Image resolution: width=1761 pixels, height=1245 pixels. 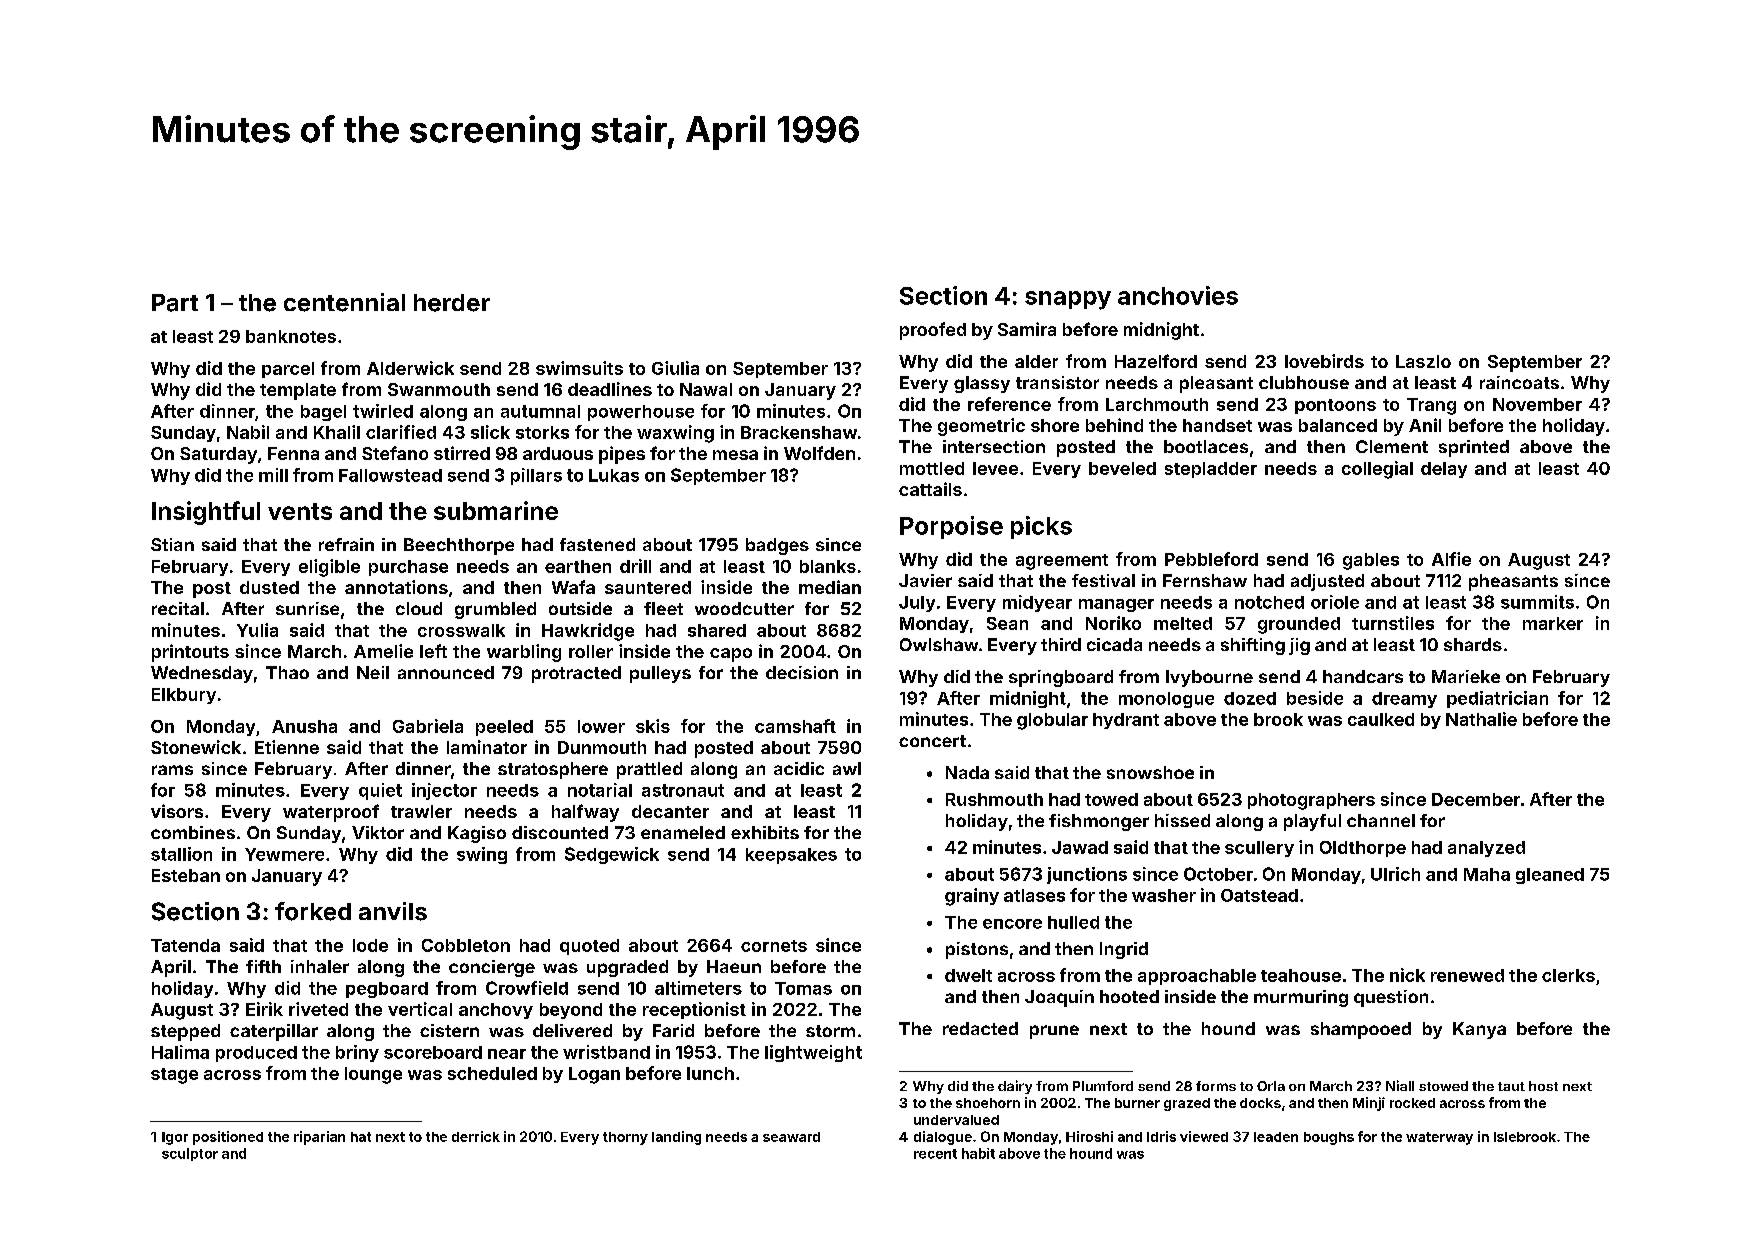 I want to click on Oatstead, so click(x=1259, y=895).
